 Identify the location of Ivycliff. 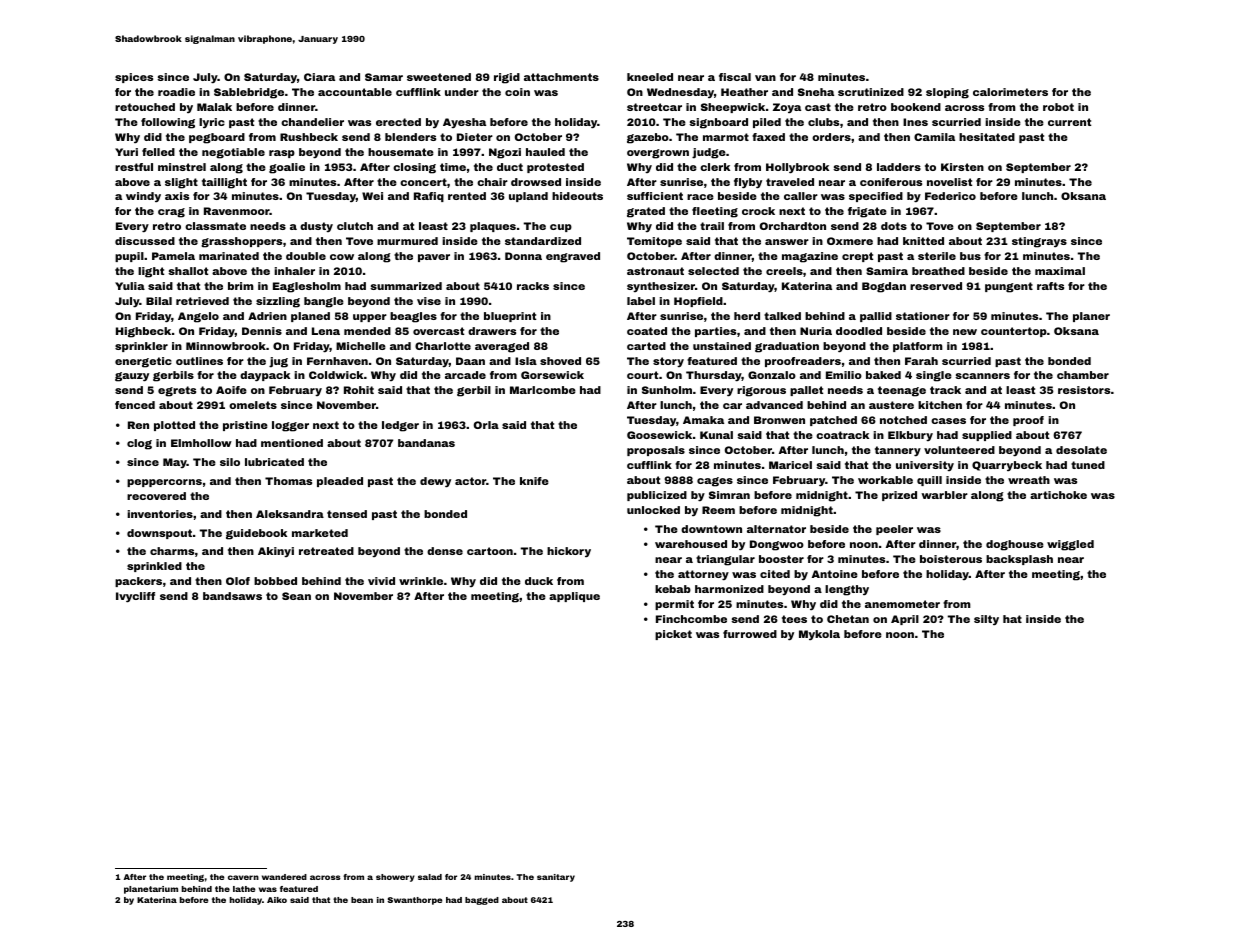
(135, 597).
